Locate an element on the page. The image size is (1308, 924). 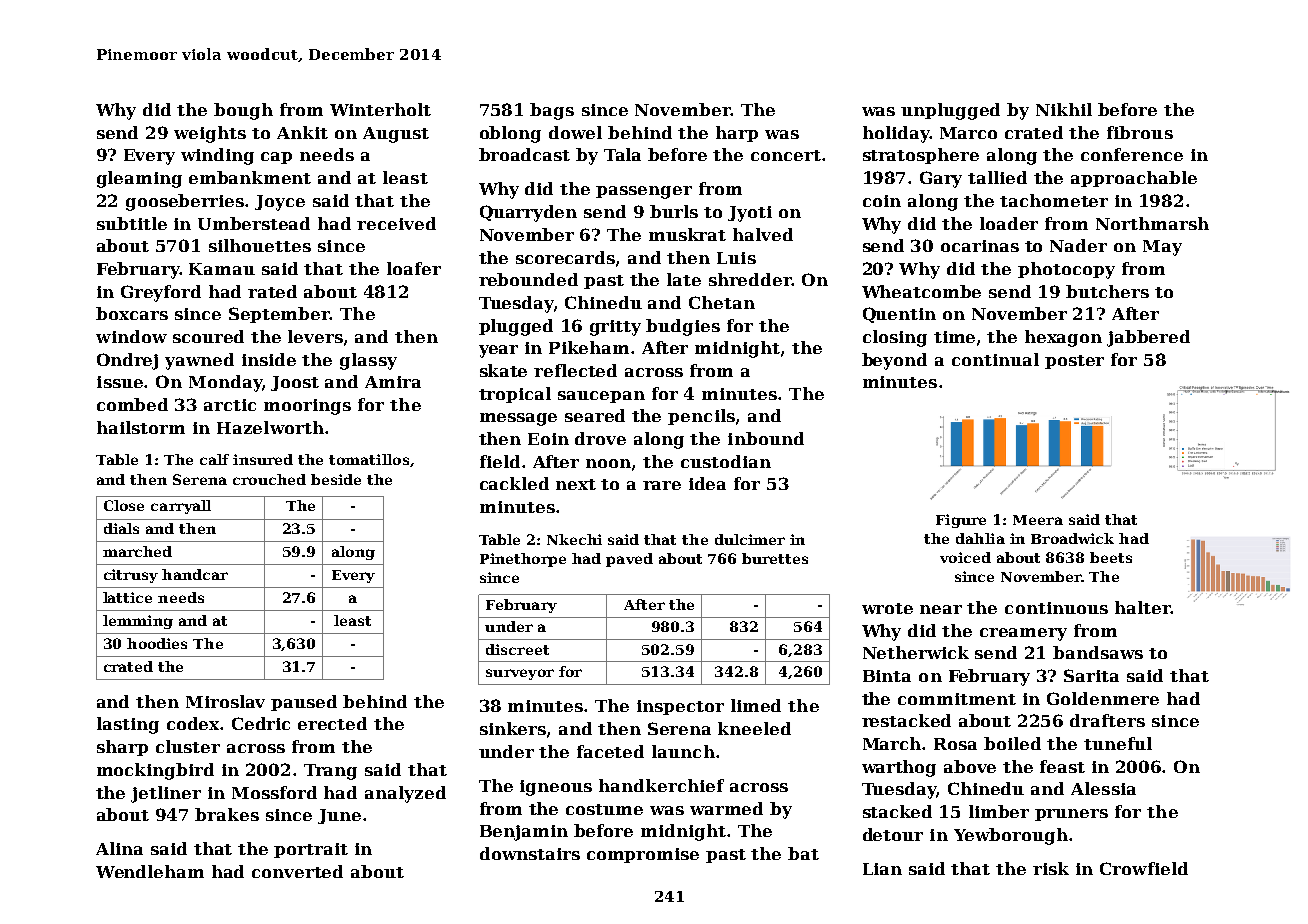
Northmarsh is located at coordinates (1152, 223).
